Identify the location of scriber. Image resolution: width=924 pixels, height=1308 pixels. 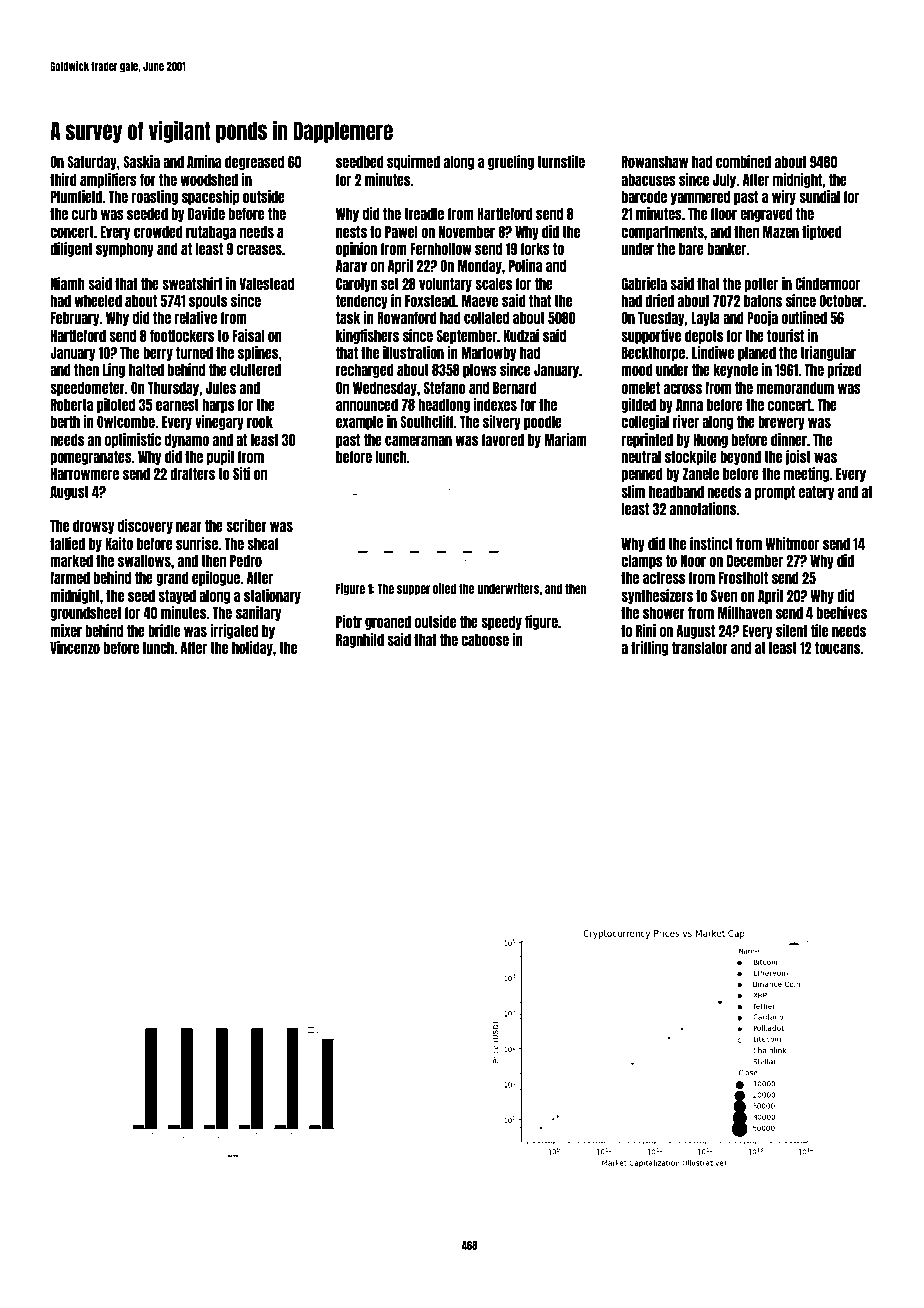
(246, 525).
